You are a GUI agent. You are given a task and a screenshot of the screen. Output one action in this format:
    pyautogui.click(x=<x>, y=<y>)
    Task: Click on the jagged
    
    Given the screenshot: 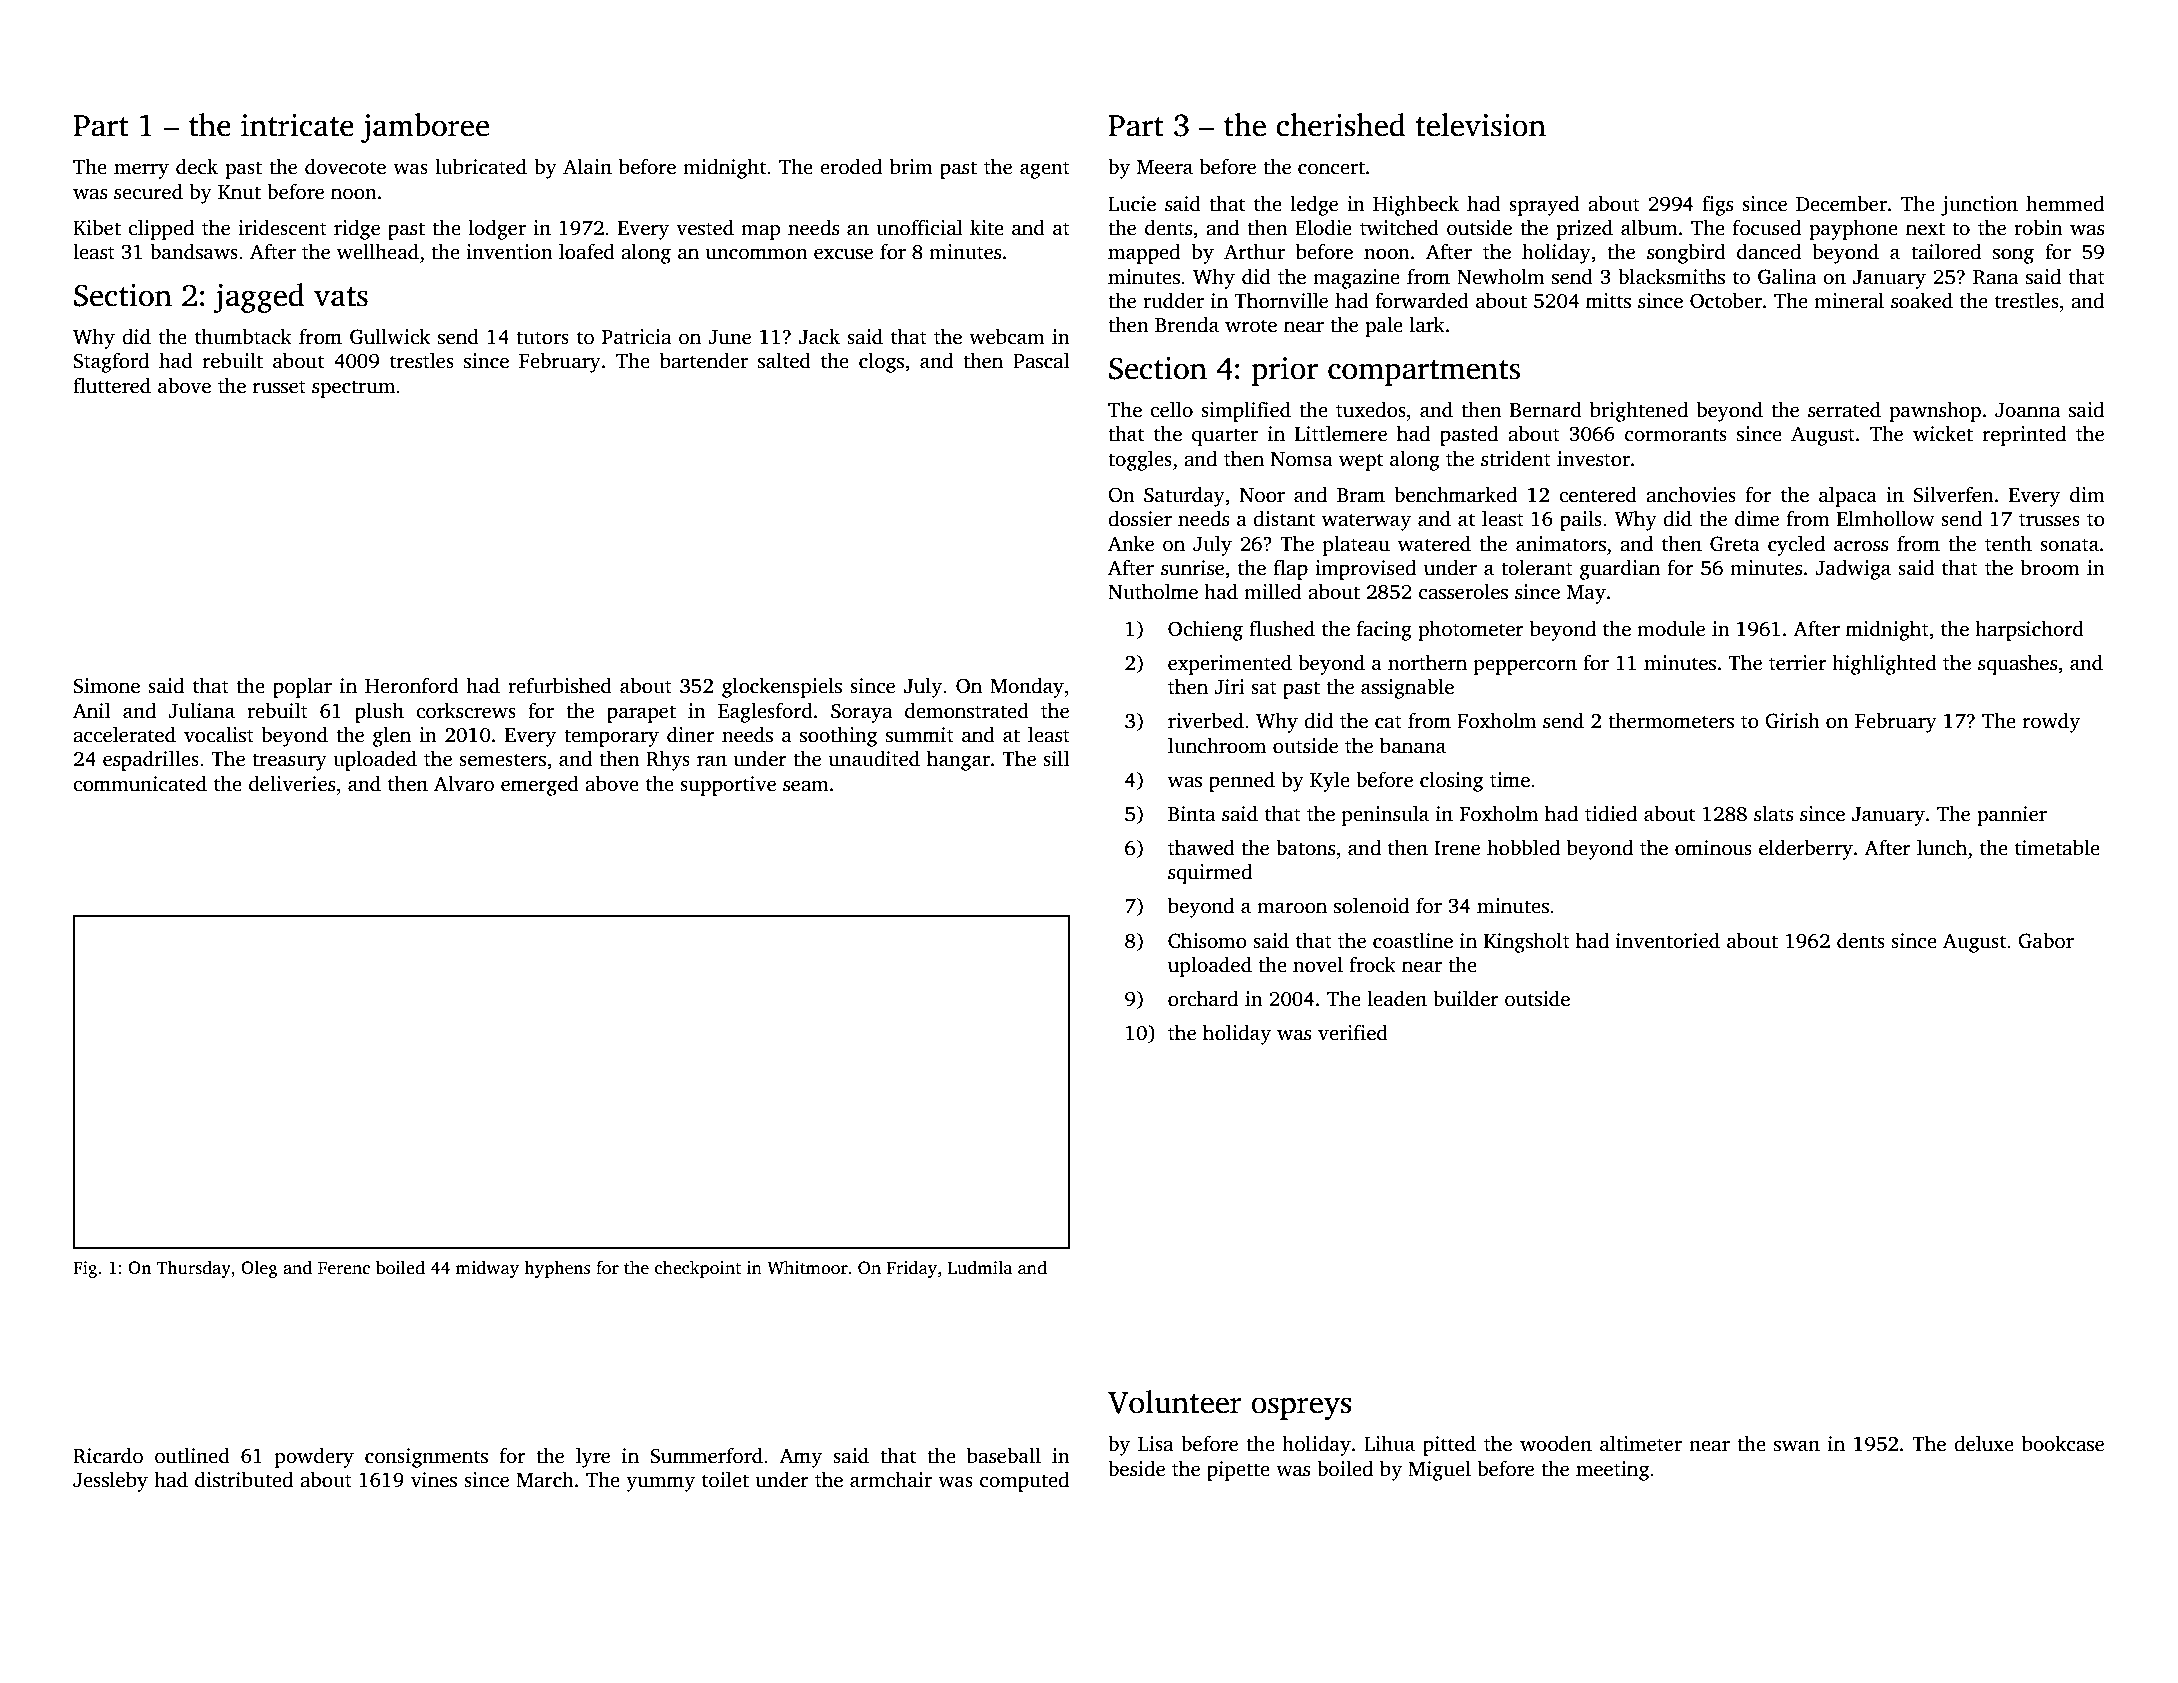 What is the action you would take?
    pyautogui.click(x=259, y=298)
